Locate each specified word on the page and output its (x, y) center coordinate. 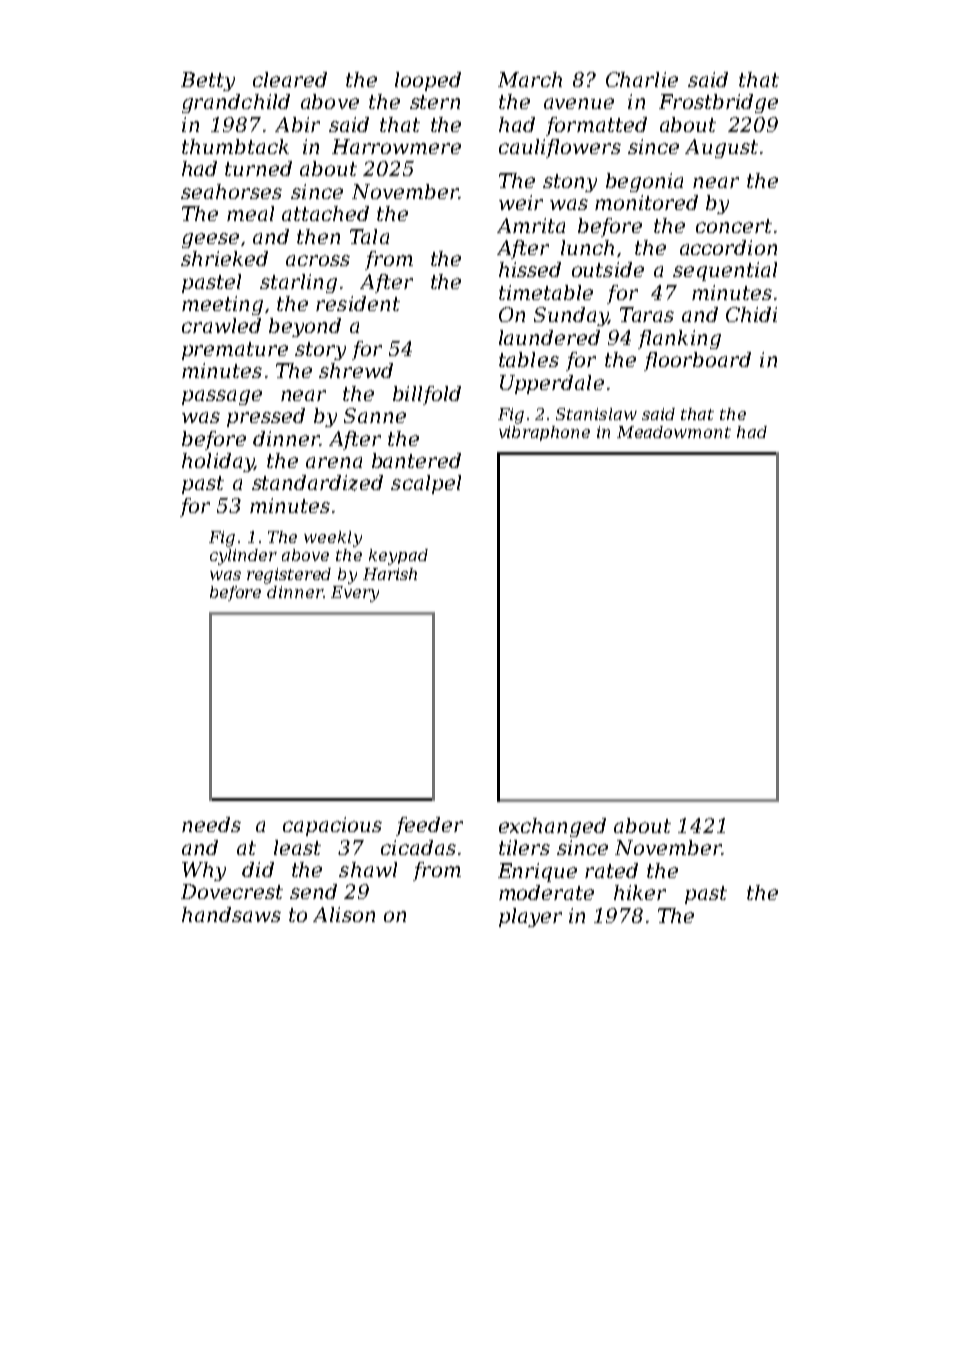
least (297, 847)
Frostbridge (718, 103)
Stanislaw (596, 414)
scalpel (426, 484)
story (320, 351)
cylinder (243, 557)
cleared (290, 79)
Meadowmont (674, 432)
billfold (427, 395)
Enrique (537, 872)
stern (435, 102)
